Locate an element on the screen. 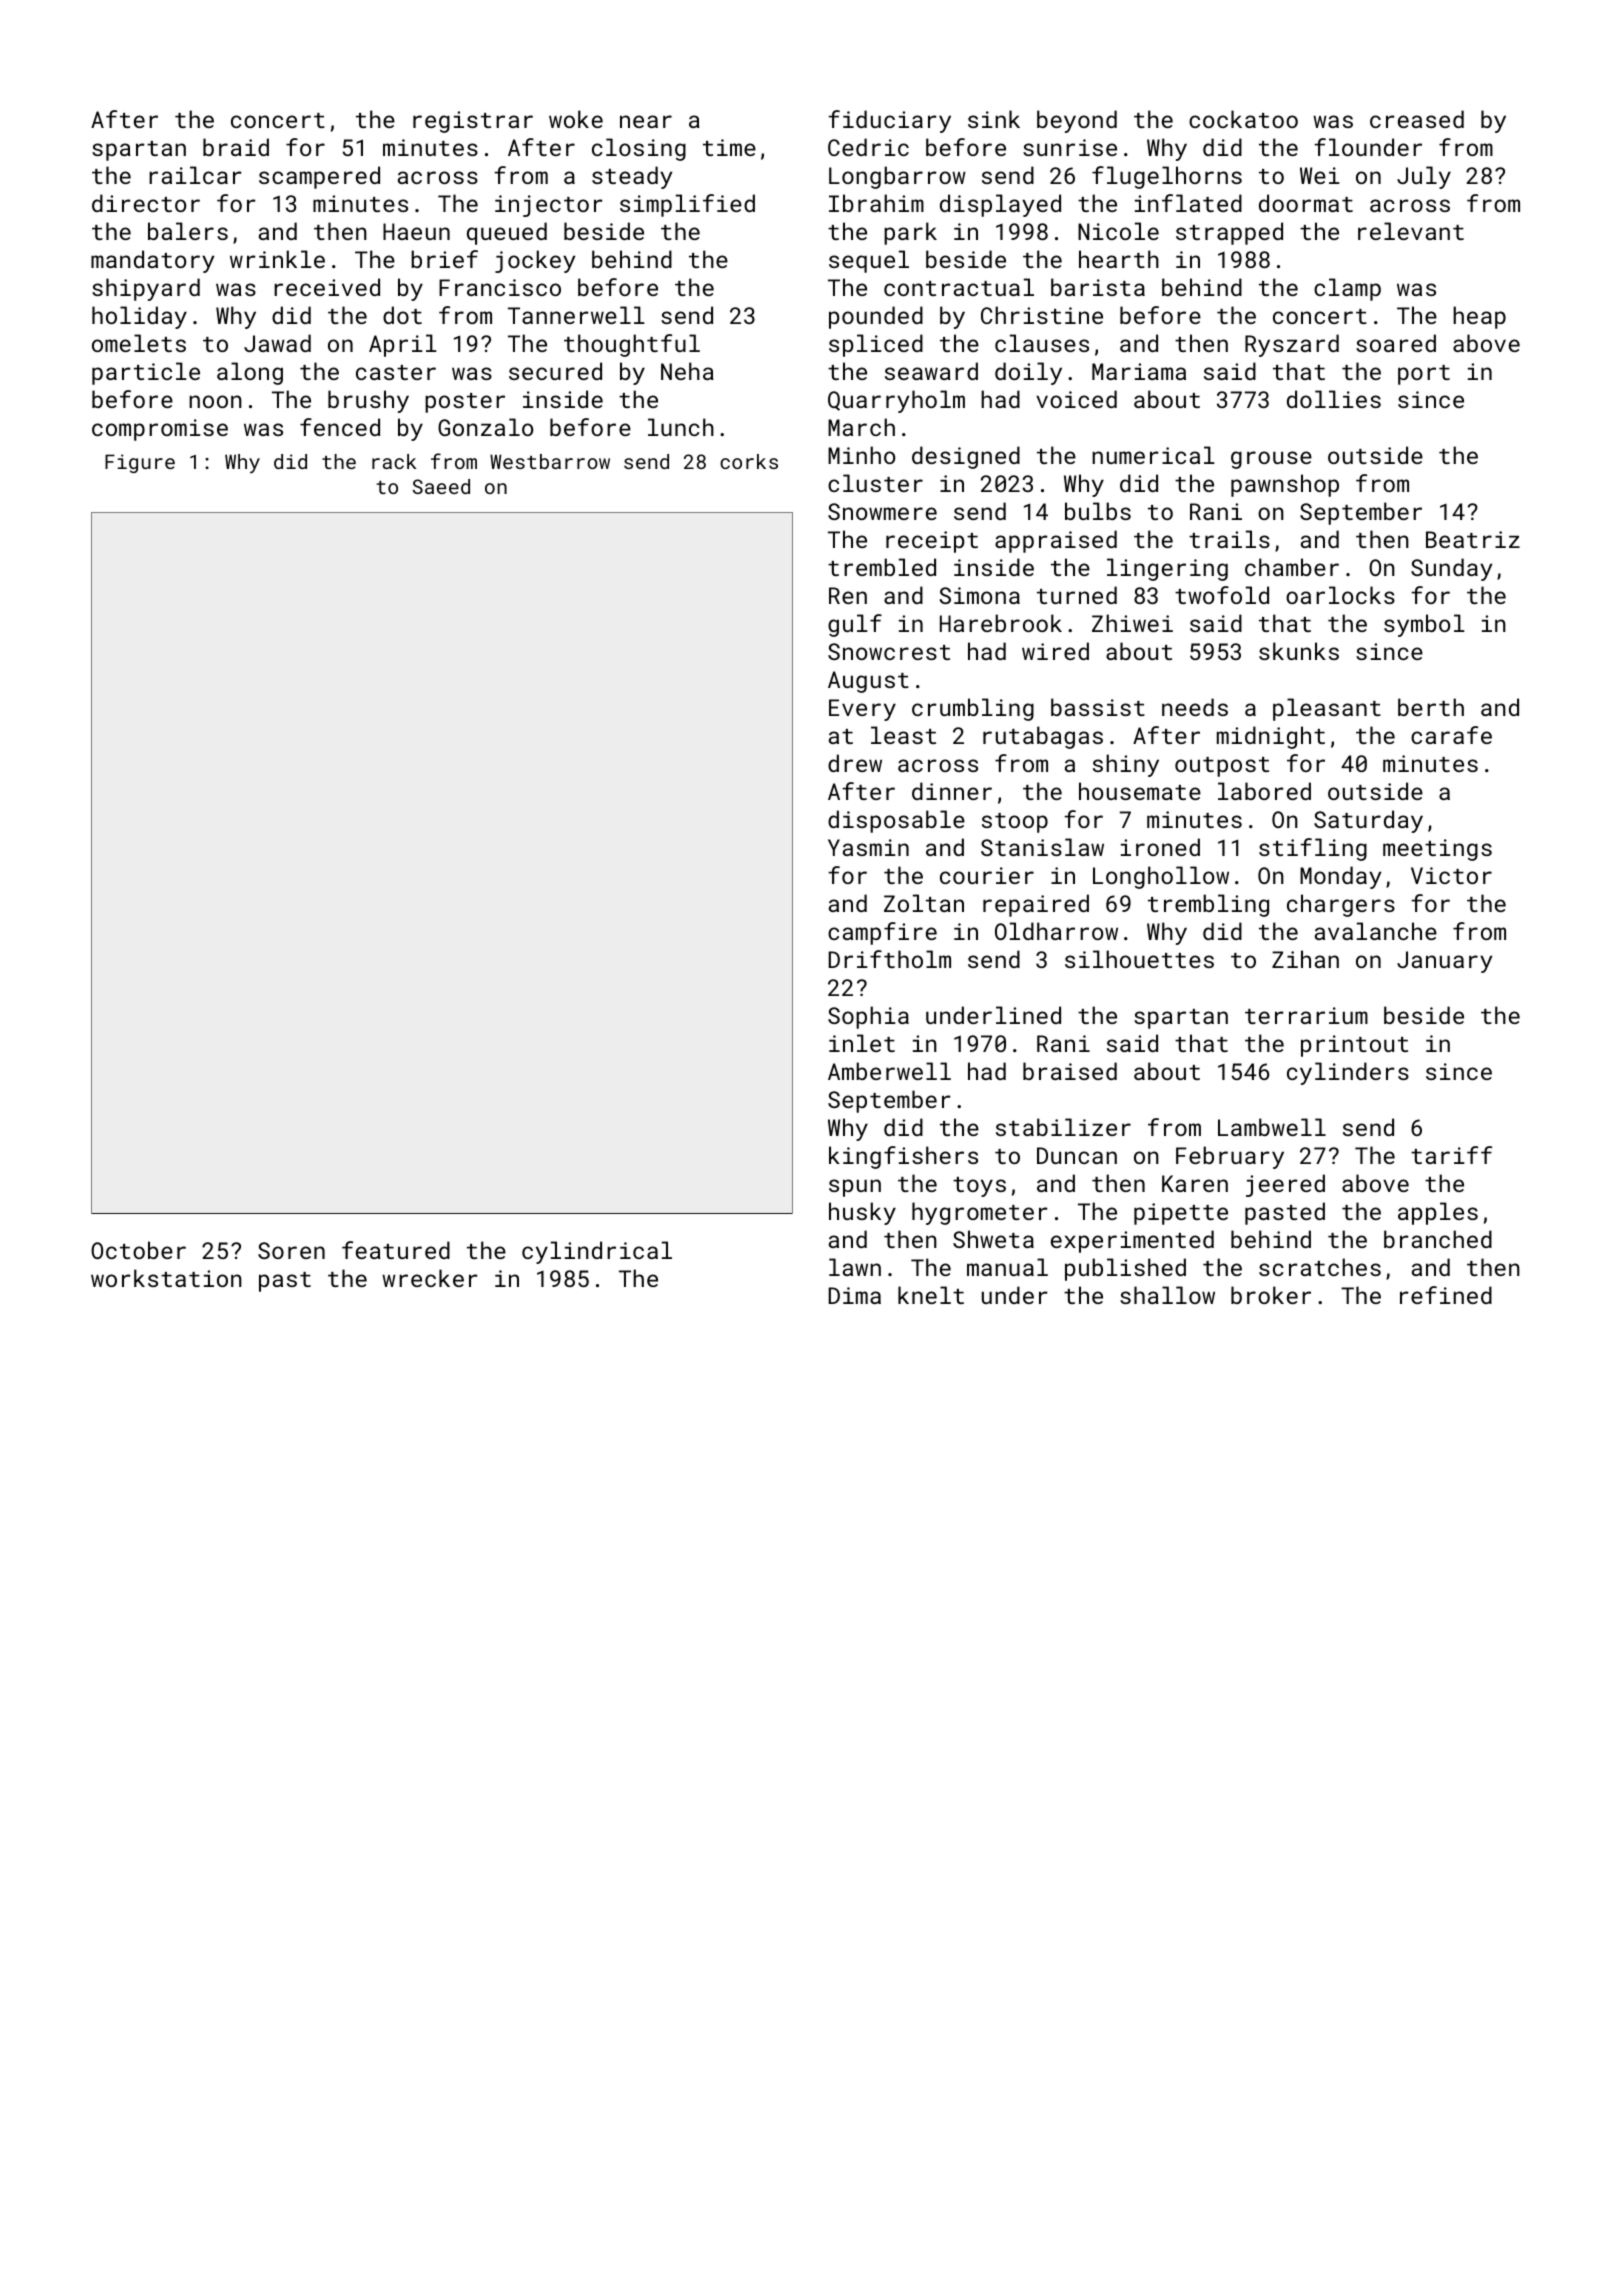 The image size is (1620, 2292). creased is located at coordinates (1417, 119).
